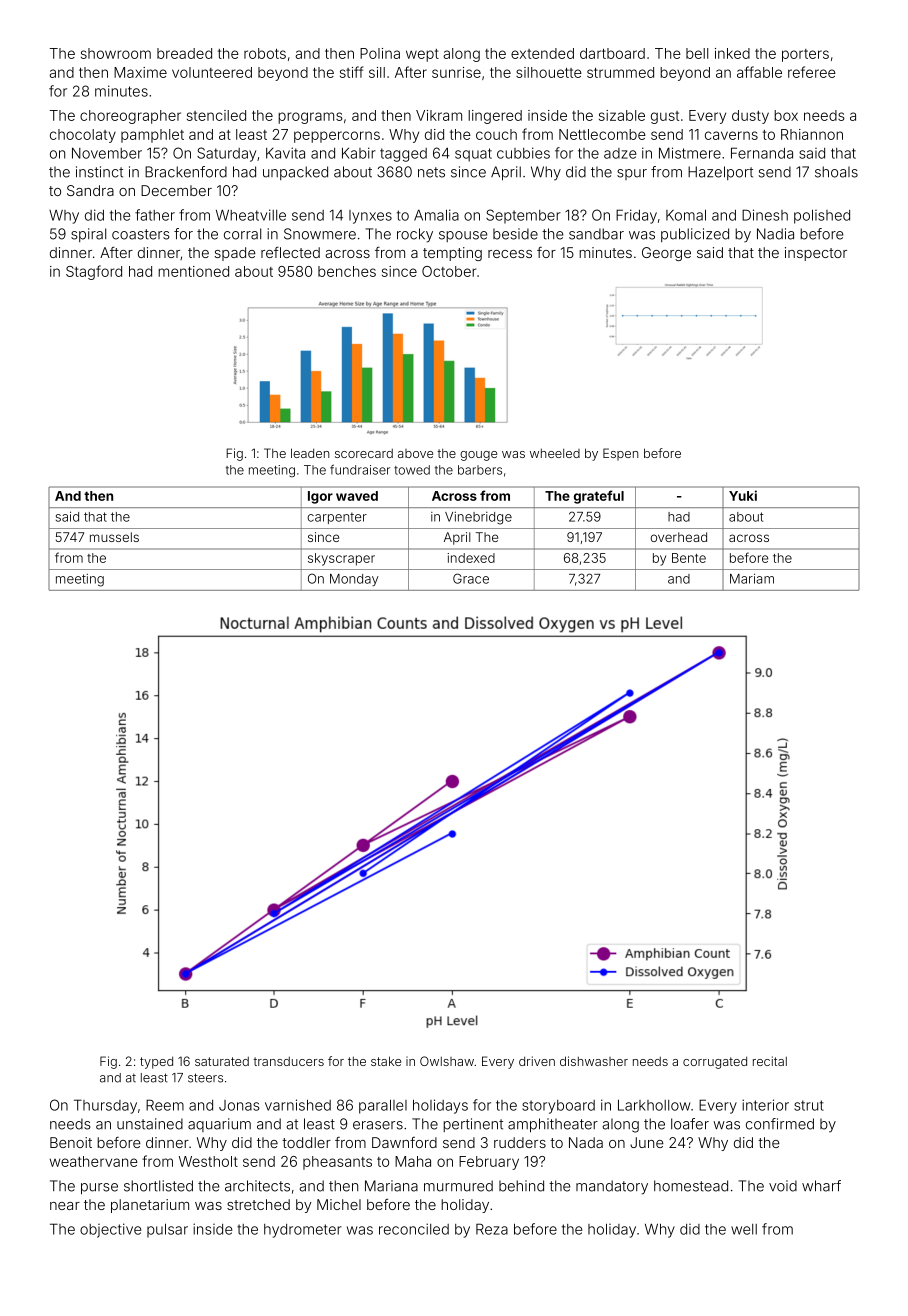 The image size is (908, 1316). Describe the element at coordinates (288, 1061) in the screenshot. I see `transducers` at that location.
